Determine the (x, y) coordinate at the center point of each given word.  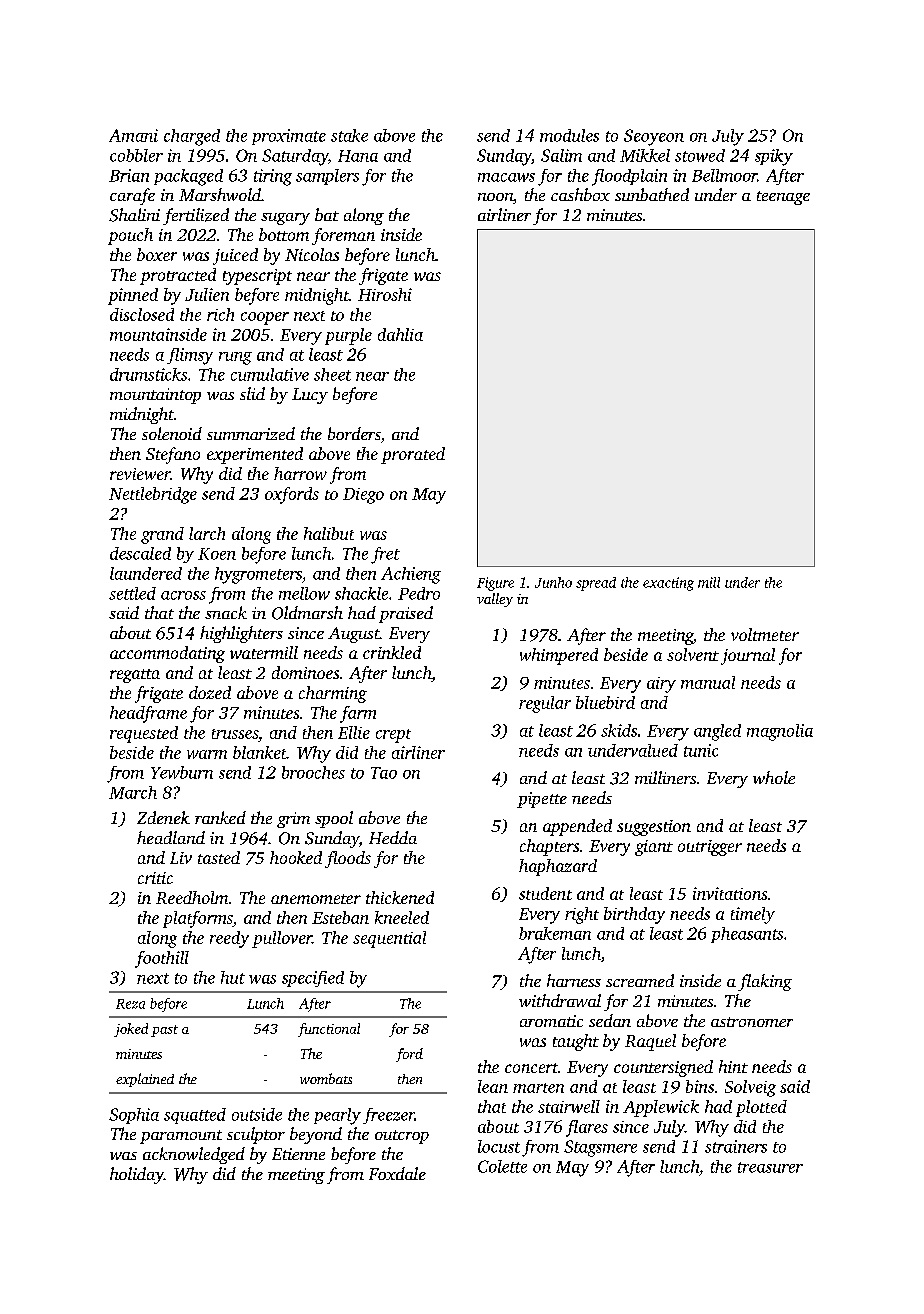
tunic (701, 750)
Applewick (661, 1108)
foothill (162, 959)
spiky (774, 157)
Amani (133, 135)
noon (495, 197)
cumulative (270, 374)
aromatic (551, 1021)
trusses (235, 734)
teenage (783, 198)
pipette (542, 800)
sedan (610, 1020)
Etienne (298, 1154)
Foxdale (397, 1173)
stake (349, 135)
